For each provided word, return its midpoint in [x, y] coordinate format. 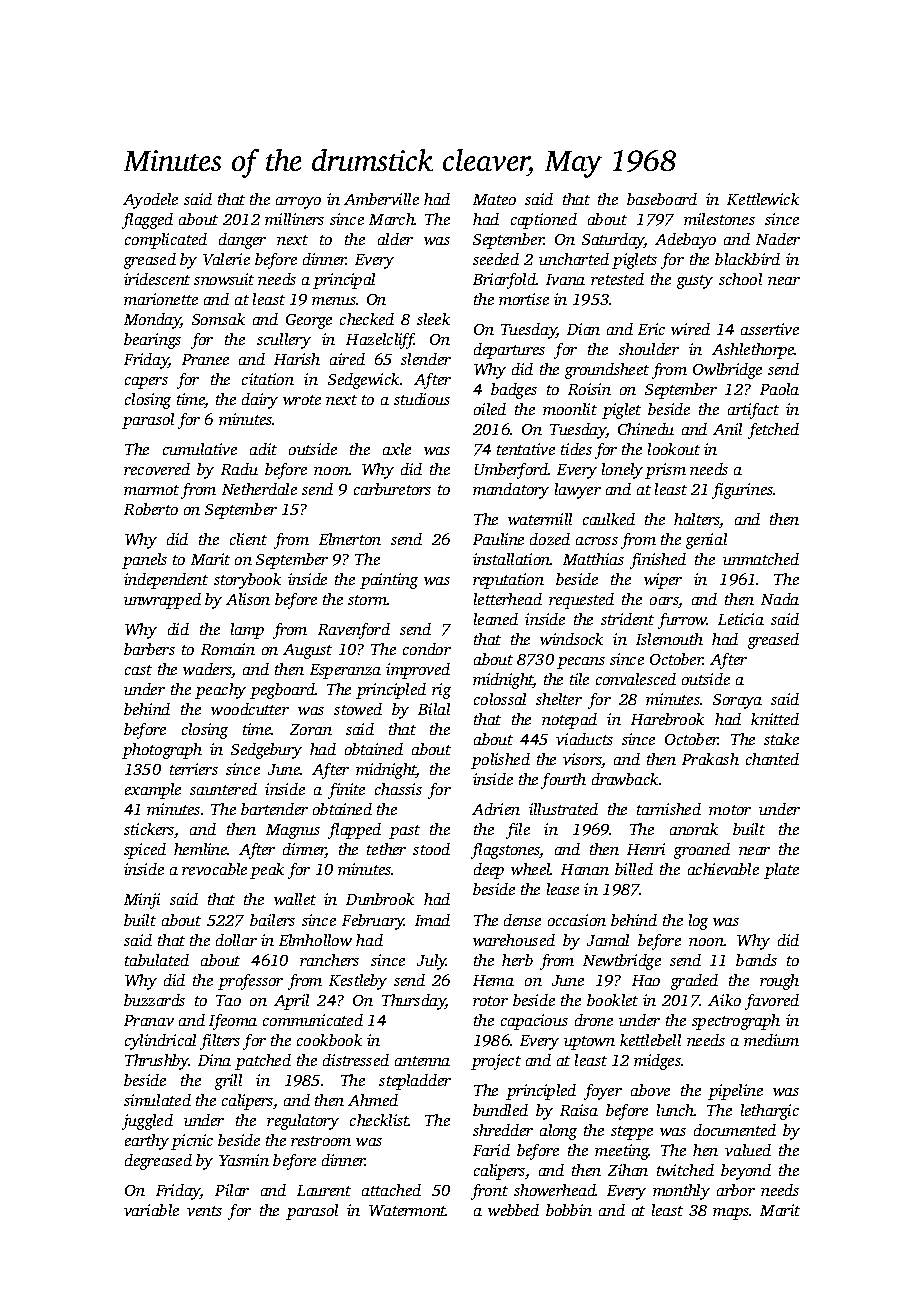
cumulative [200, 449]
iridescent [157, 279]
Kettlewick [763, 199]
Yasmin [244, 1160]
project [496, 1062]
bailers [272, 920]
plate [781, 871]
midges [657, 1062]
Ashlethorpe [753, 351]
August [307, 651]
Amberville [381, 199]
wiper [663, 581]
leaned [496, 619]
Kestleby [358, 982]
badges [514, 391]
